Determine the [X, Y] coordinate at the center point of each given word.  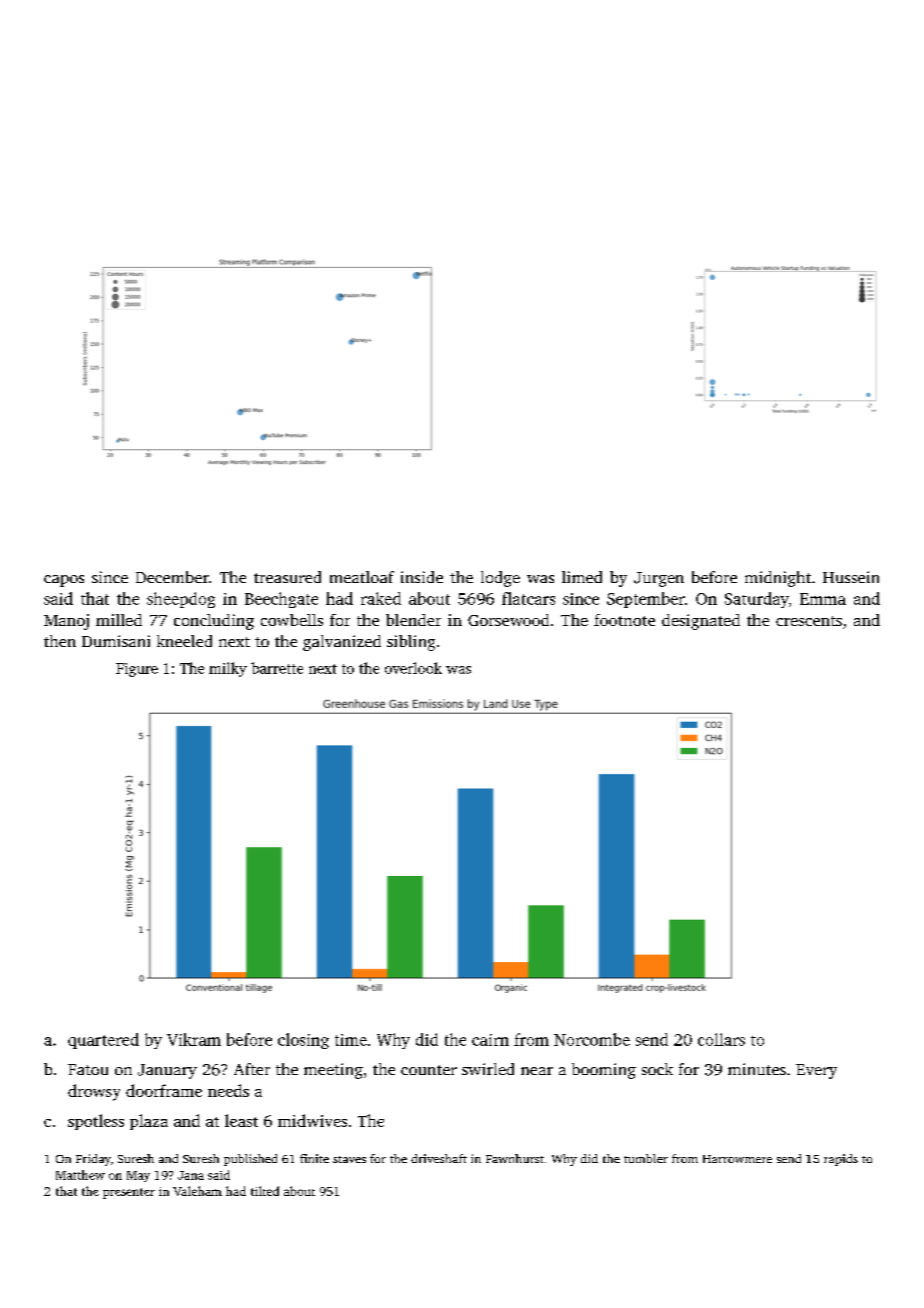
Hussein [851, 577]
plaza [149, 1122]
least [241, 1120]
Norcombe [592, 1039]
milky [228, 669]
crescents [809, 621]
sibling [411, 643]
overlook [413, 668]
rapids [841, 1160]
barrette [277, 668]
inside [422, 577]
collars [721, 1039]
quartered [103, 1041]
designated [701, 622]
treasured [287, 577]
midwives [312, 1120]
